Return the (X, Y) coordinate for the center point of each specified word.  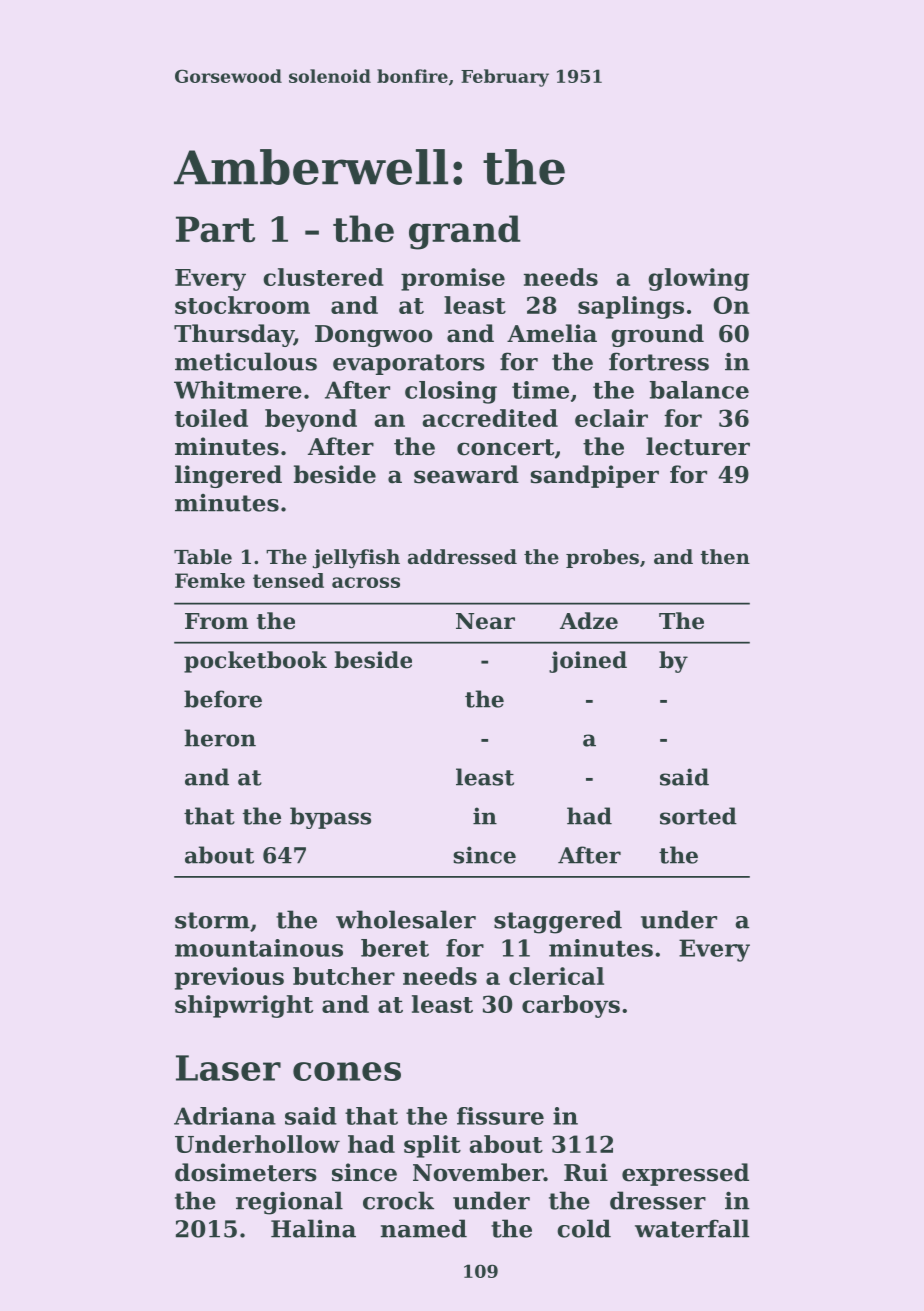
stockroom (242, 305)
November (478, 1172)
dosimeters (246, 1172)
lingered (228, 476)
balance (699, 390)
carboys (571, 1006)
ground (657, 335)
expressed (685, 1174)
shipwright (244, 1006)
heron (220, 738)
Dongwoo (373, 336)
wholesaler (406, 919)
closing (451, 392)
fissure (500, 1116)
